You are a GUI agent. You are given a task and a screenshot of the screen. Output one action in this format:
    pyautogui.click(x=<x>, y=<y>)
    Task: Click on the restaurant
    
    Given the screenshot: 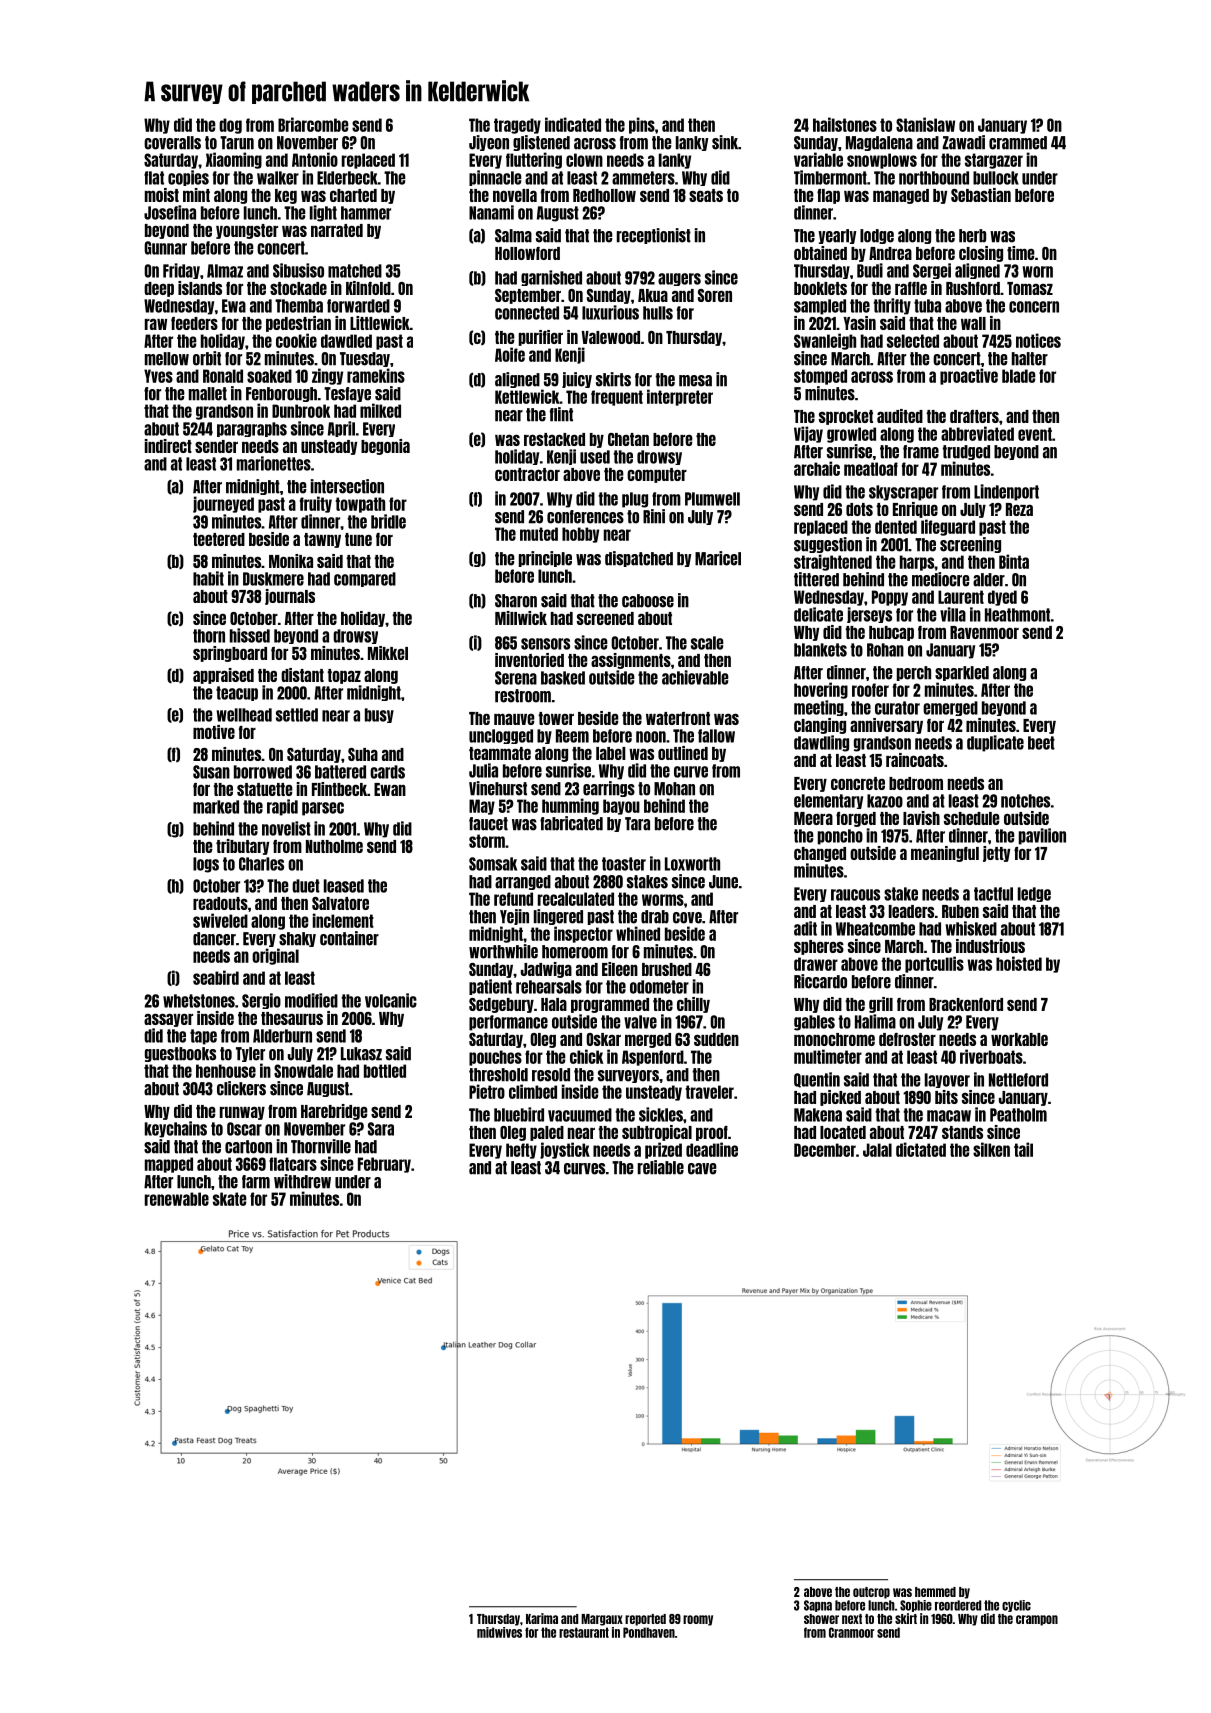 What is the action you would take?
    pyautogui.click(x=584, y=1632)
